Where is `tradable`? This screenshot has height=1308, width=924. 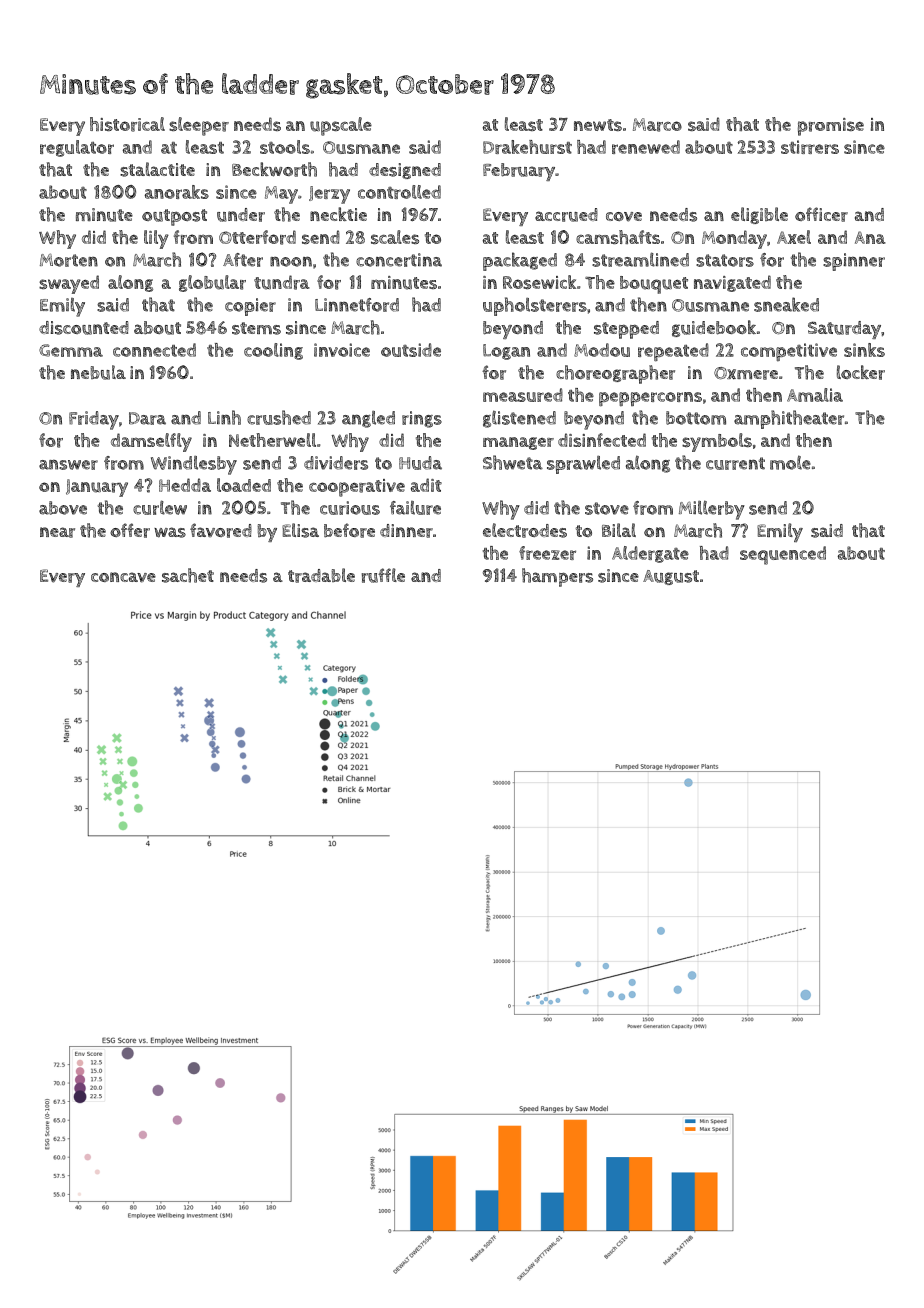
tradable is located at coordinates (321, 575).
